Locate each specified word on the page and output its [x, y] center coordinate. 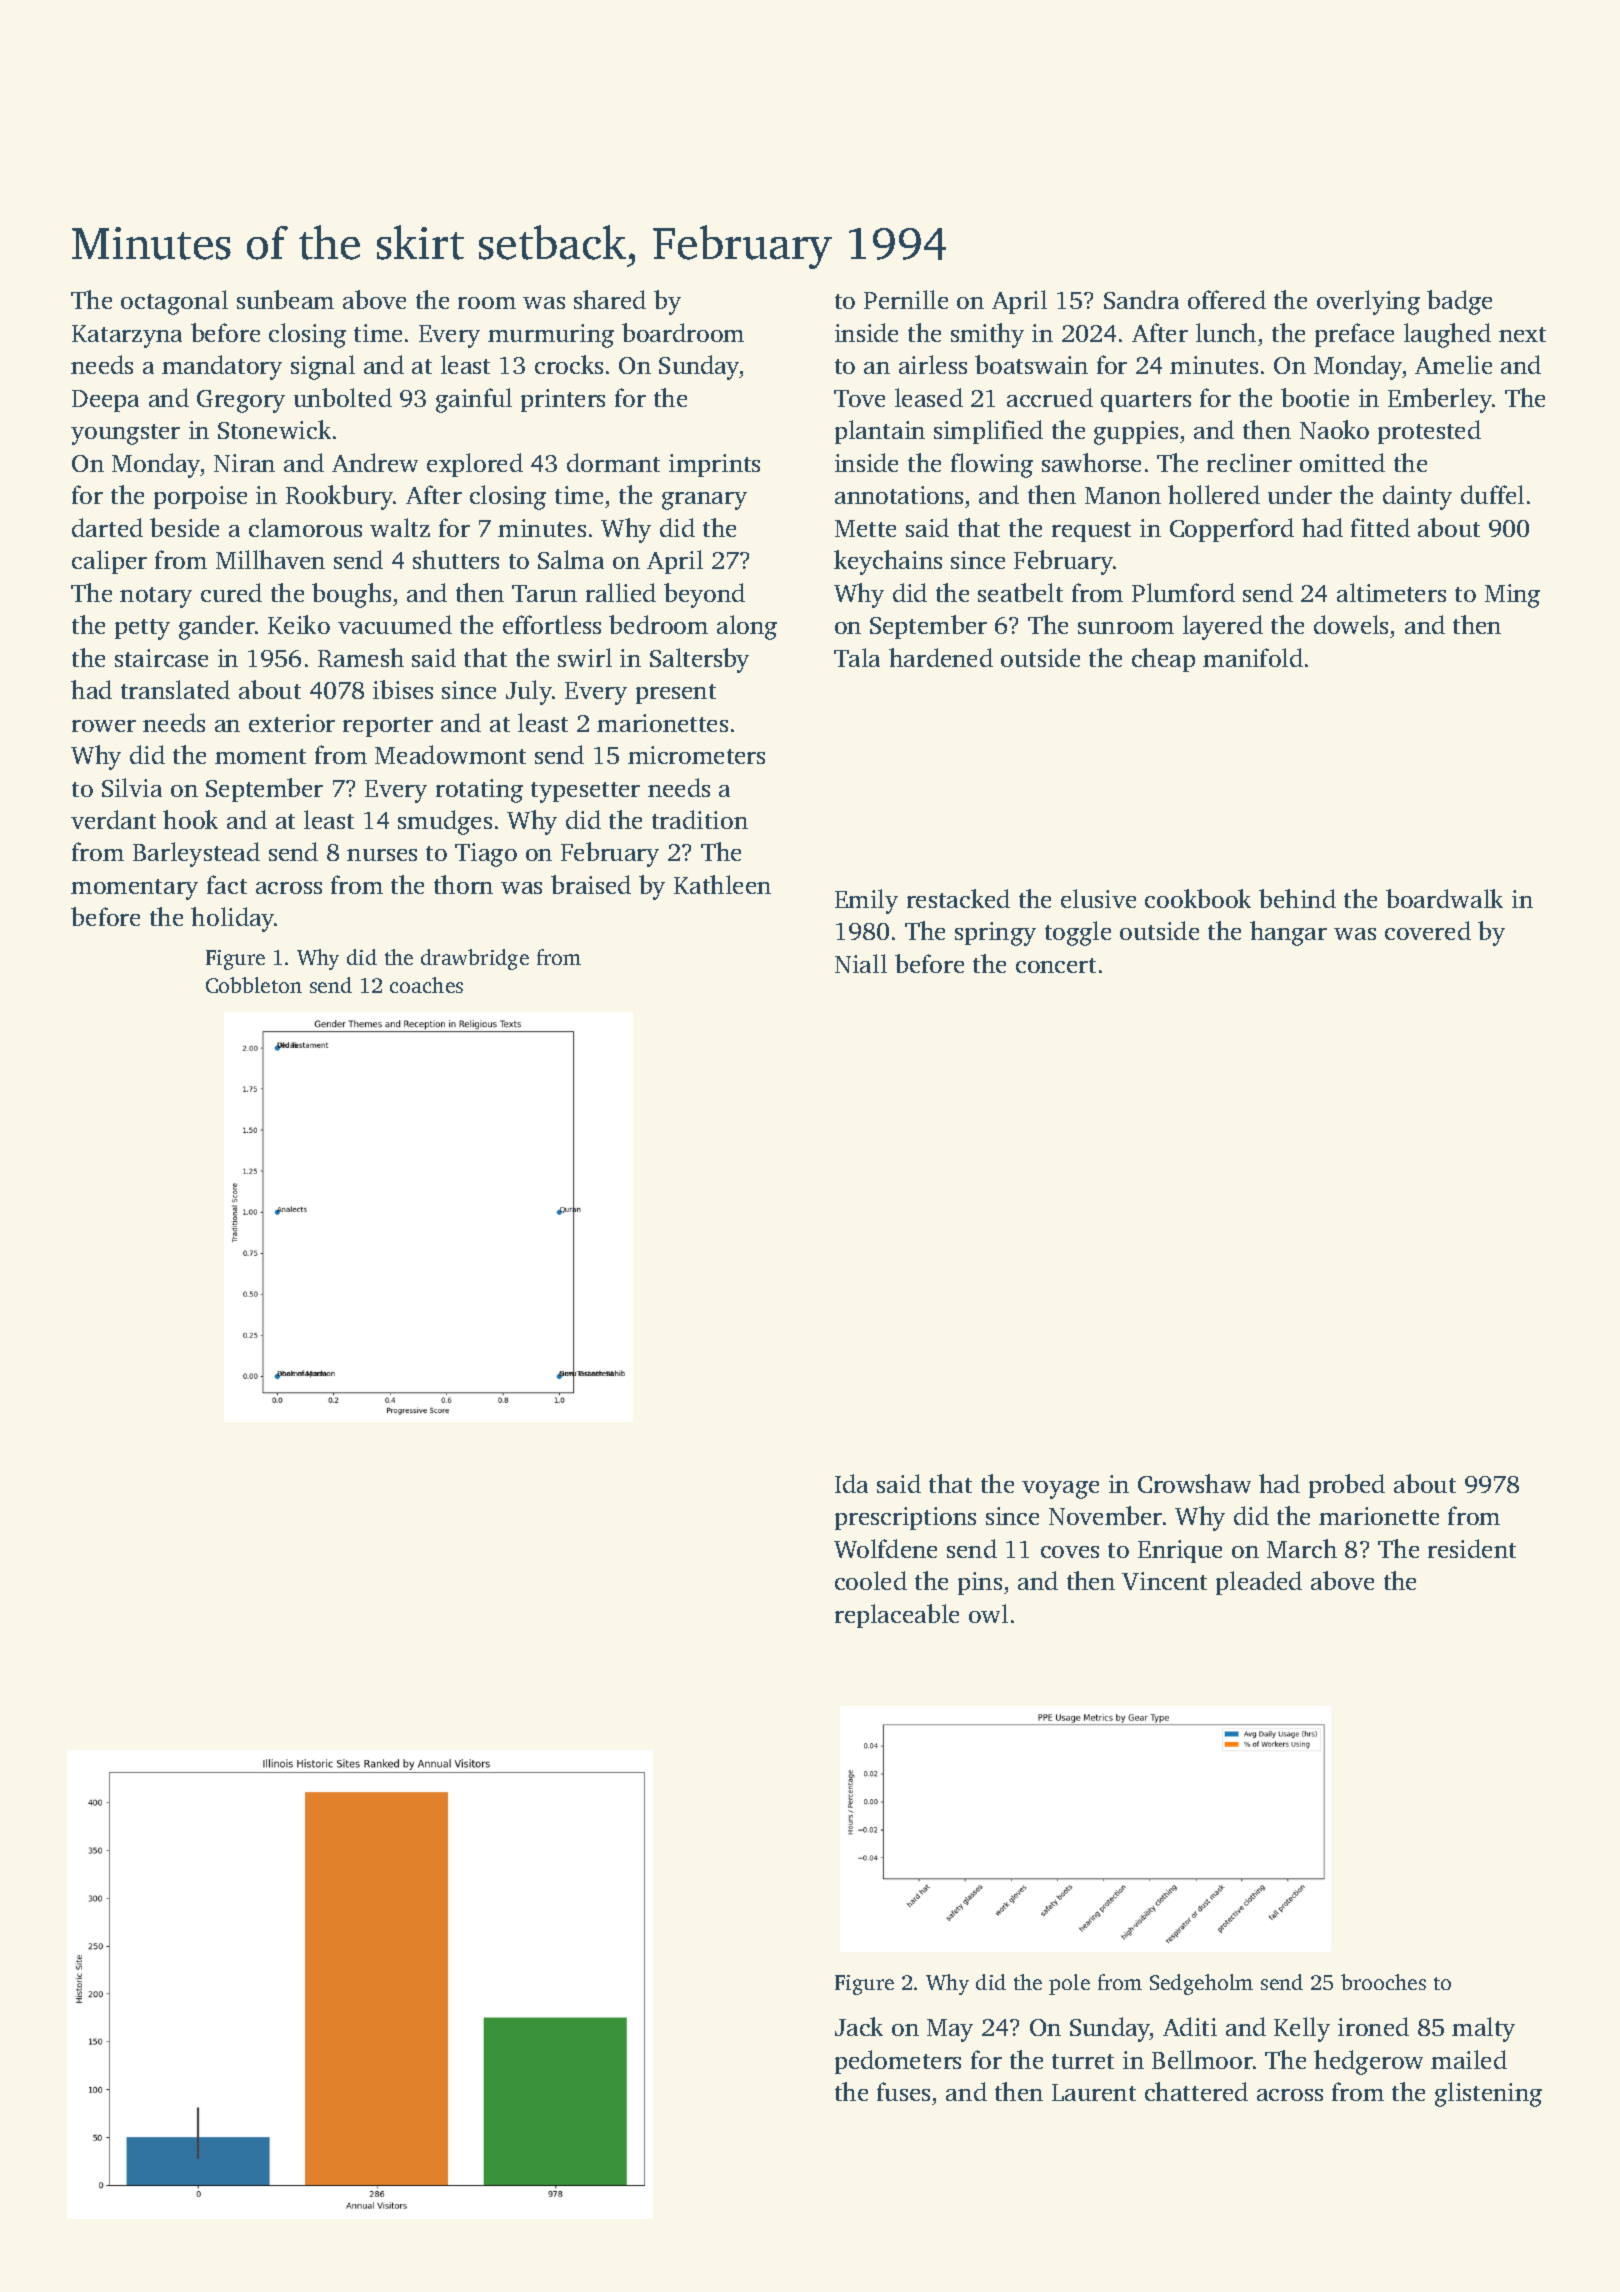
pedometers [898, 2062]
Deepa [105, 401]
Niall [861, 963]
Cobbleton [254, 985]
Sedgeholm [1201, 1984]
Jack [859, 2026]
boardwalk [1444, 898]
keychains [888, 562]
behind [1297, 898]
